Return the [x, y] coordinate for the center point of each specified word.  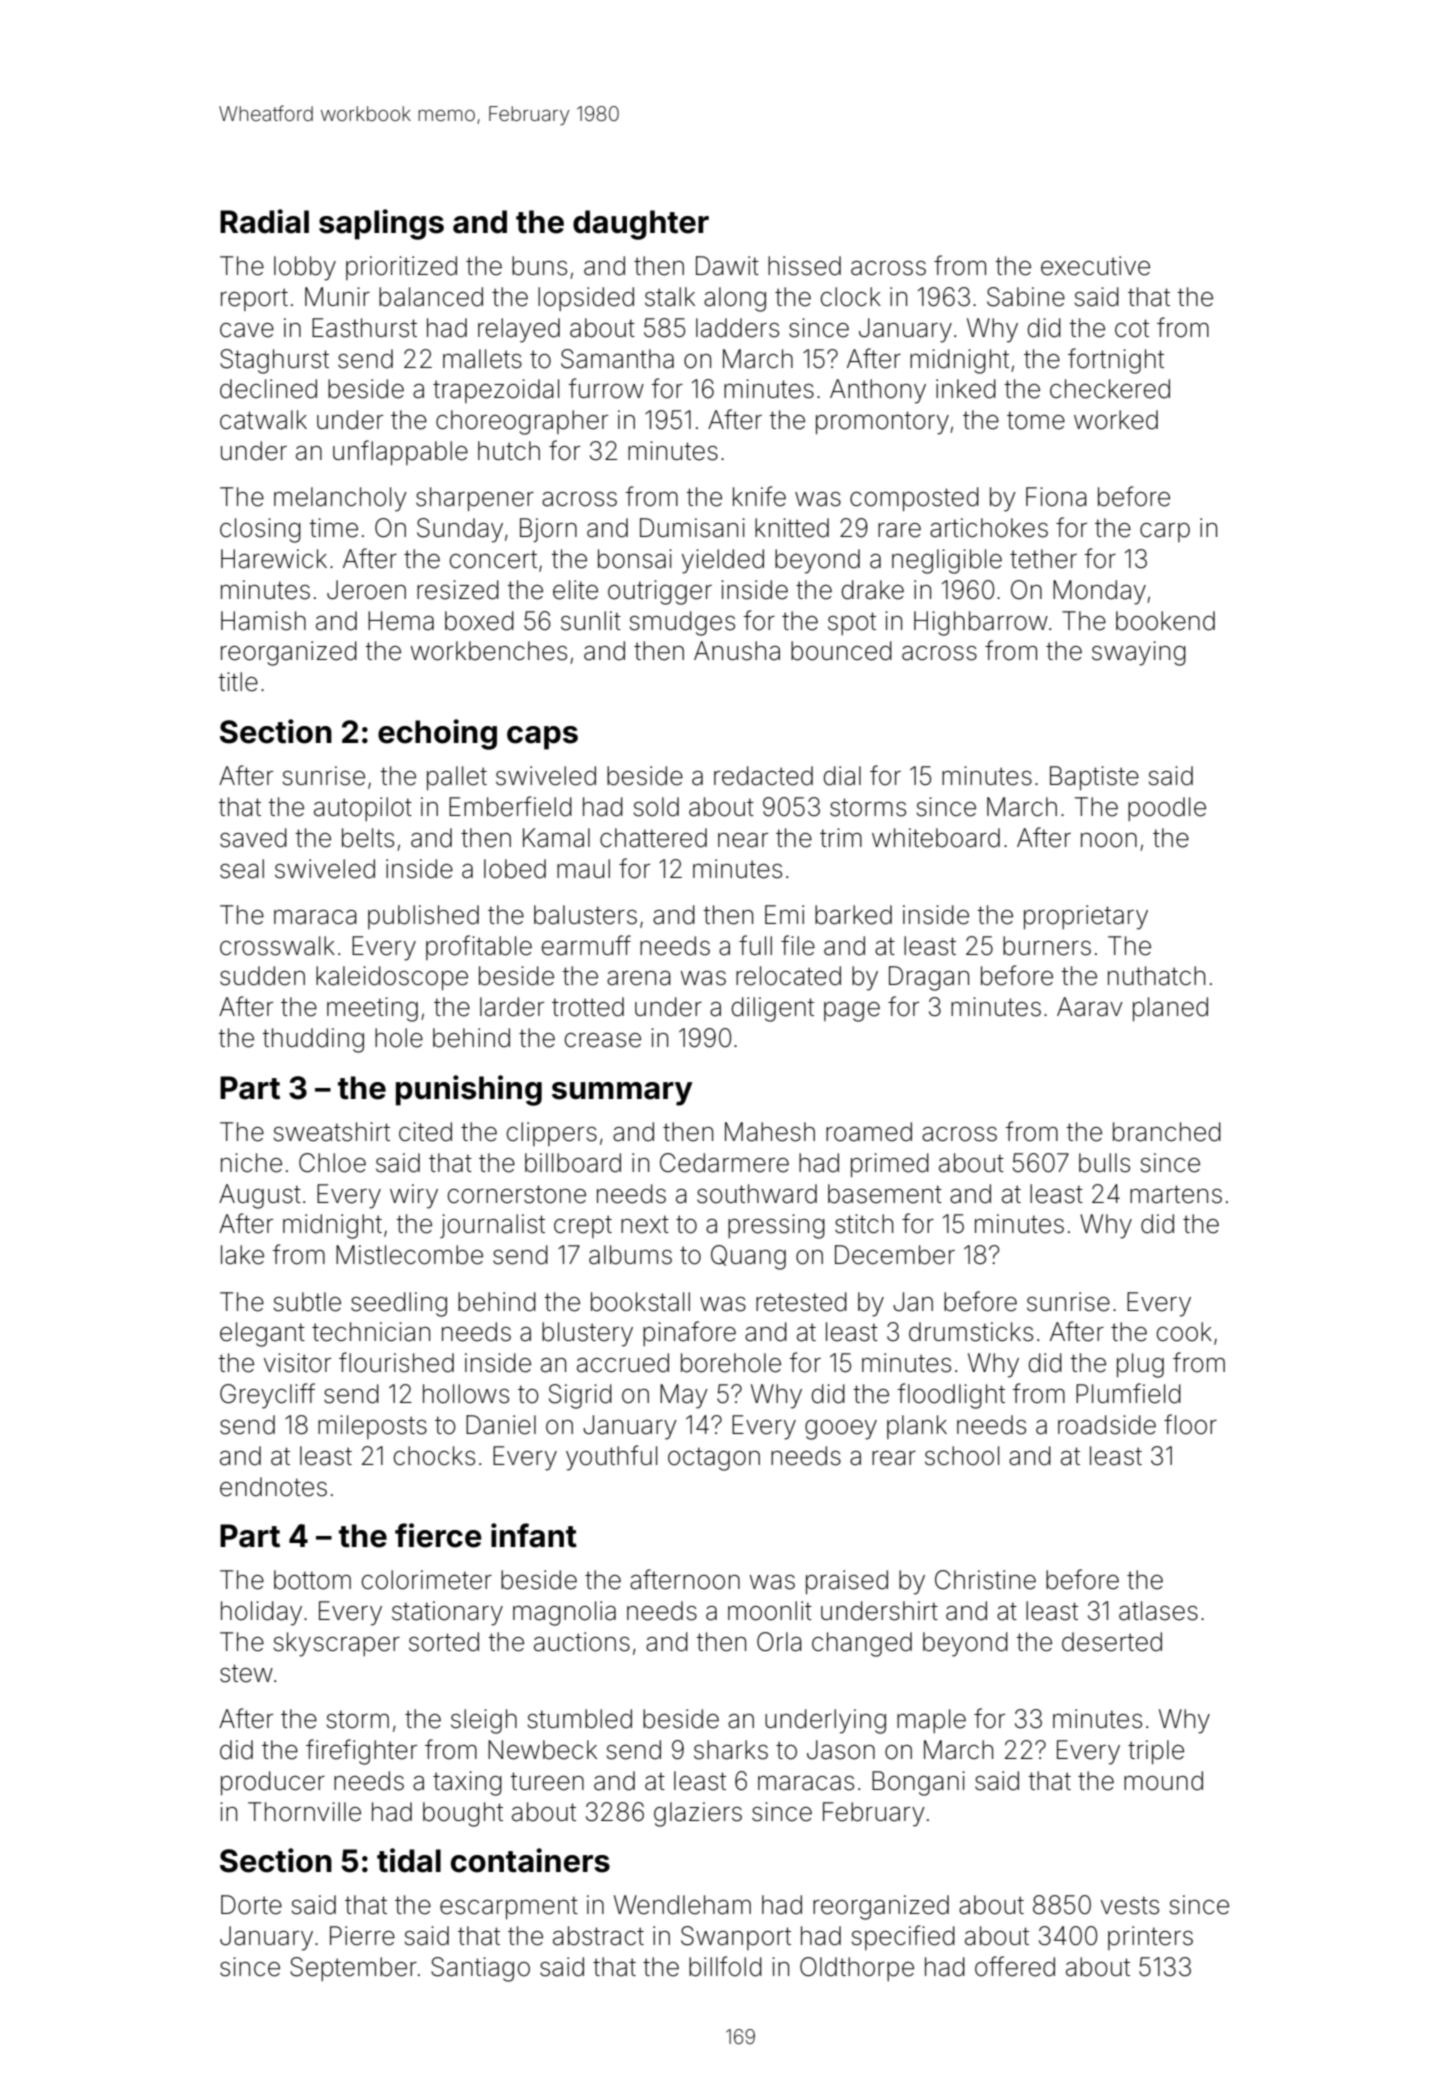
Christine [985, 1580]
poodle [1167, 809]
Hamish [263, 621]
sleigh [484, 1721]
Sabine [1026, 297]
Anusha [737, 651]
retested [801, 1302]
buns [539, 266]
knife [759, 496]
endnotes [273, 1487]
